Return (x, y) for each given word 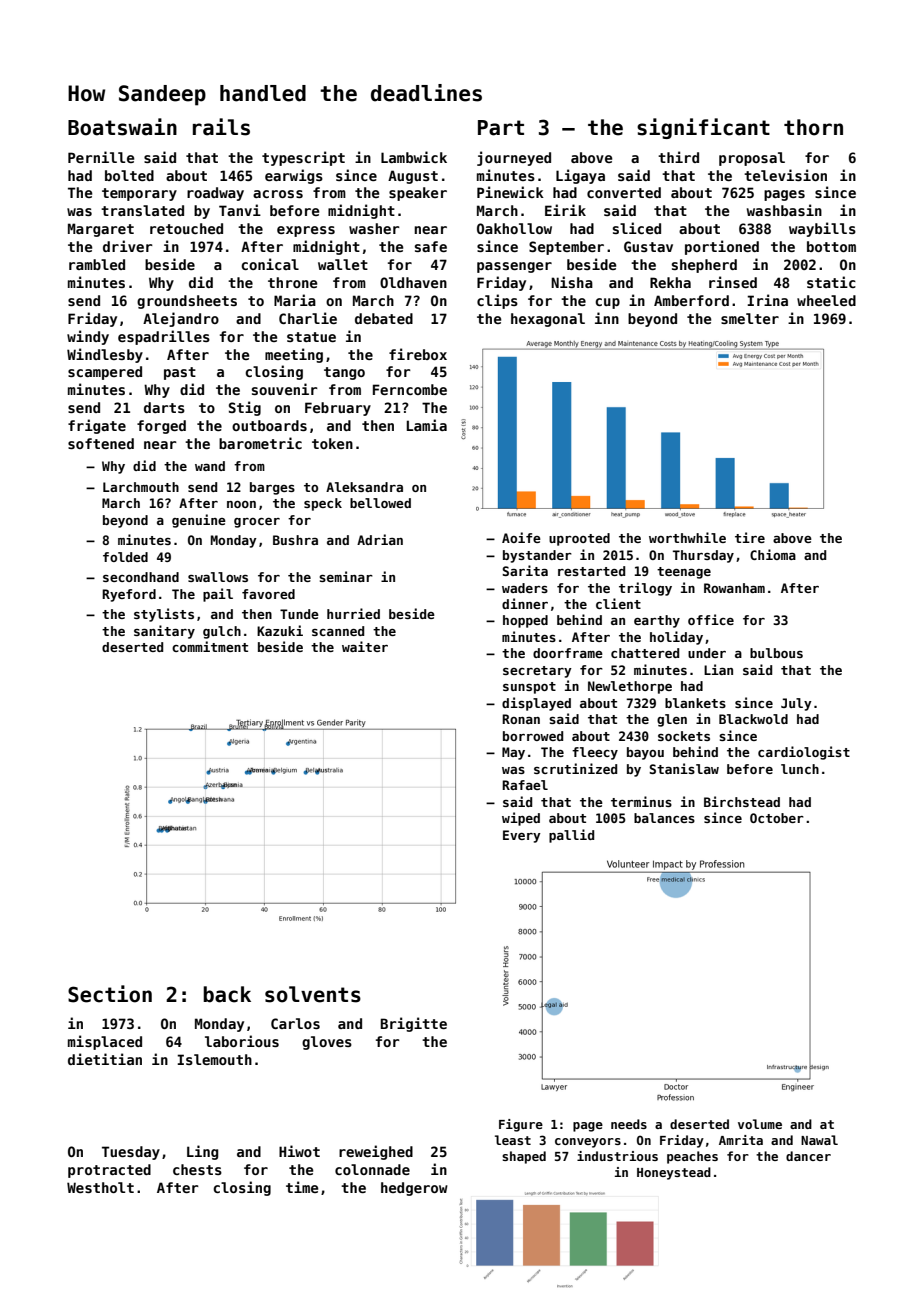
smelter (750, 318)
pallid (571, 836)
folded (125, 557)
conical (270, 264)
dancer (808, 1156)
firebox (418, 354)
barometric (260, 443)
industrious (617, 1156)
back (227, 994)
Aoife (521, 537)
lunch (800, 769)
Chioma (773, 554)
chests (197, 1169)
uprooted (579, 539)
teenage (684, 573)
